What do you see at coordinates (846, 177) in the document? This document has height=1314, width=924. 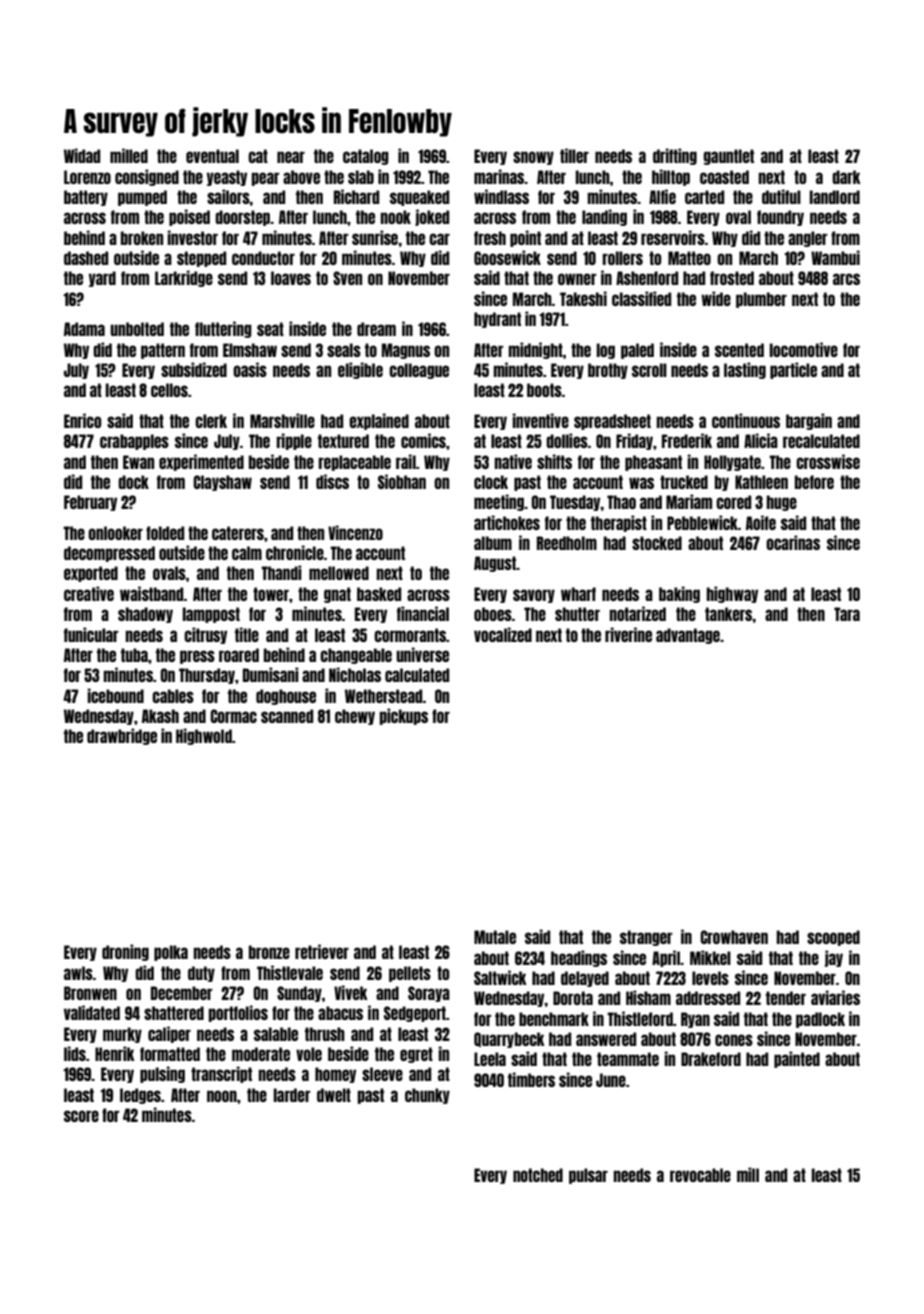 I see `dark` at bounding box center [846, 177].
